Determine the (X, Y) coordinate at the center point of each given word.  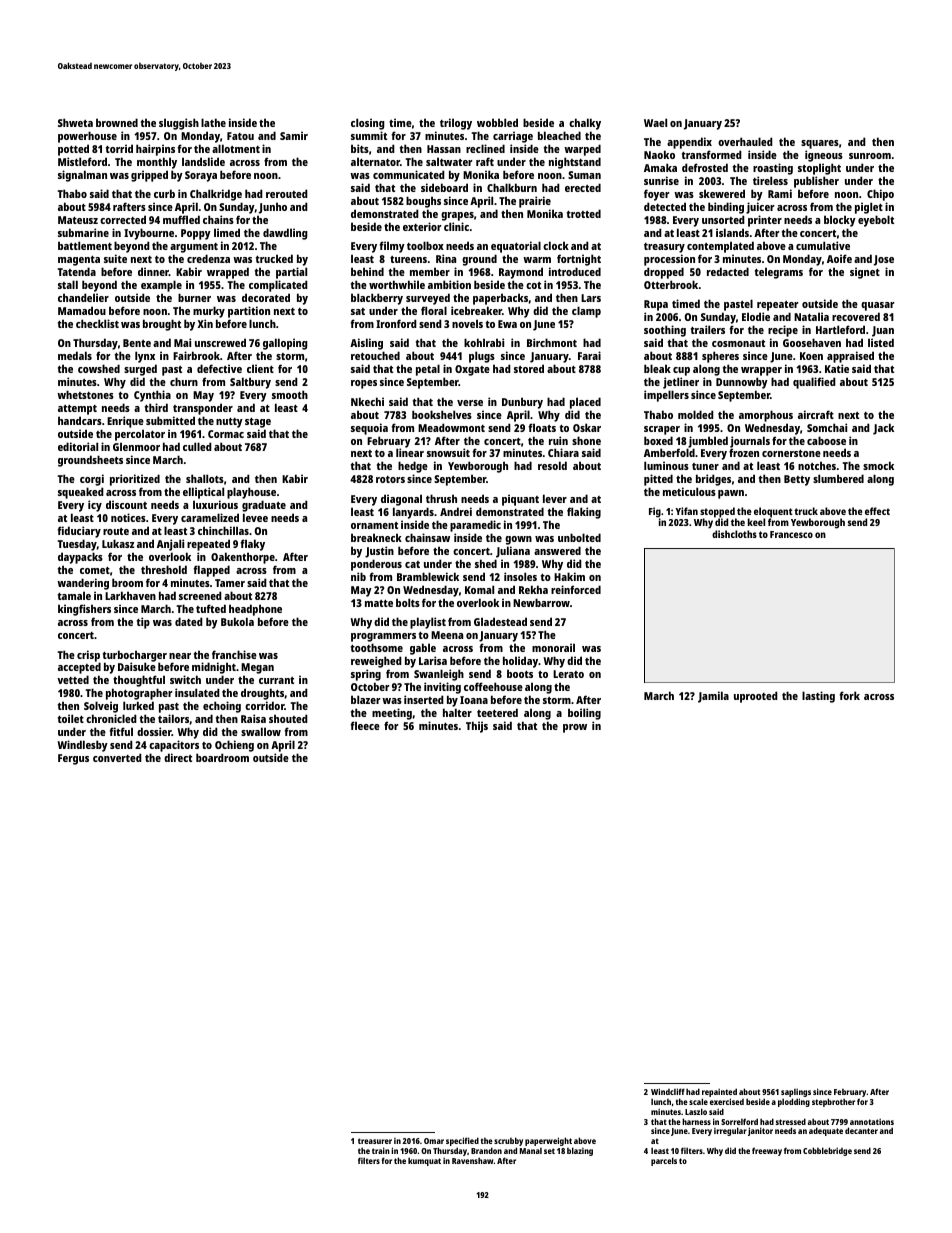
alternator (375, 161)
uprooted (756, 697)
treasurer (375, 1141)
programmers (383, 637)
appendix (689, 143)
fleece (365, 725)
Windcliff (668, 1091)
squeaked (81, 493)
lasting (818, 697)
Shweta (75, 122)
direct (178, 757)
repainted (719, 1092)
